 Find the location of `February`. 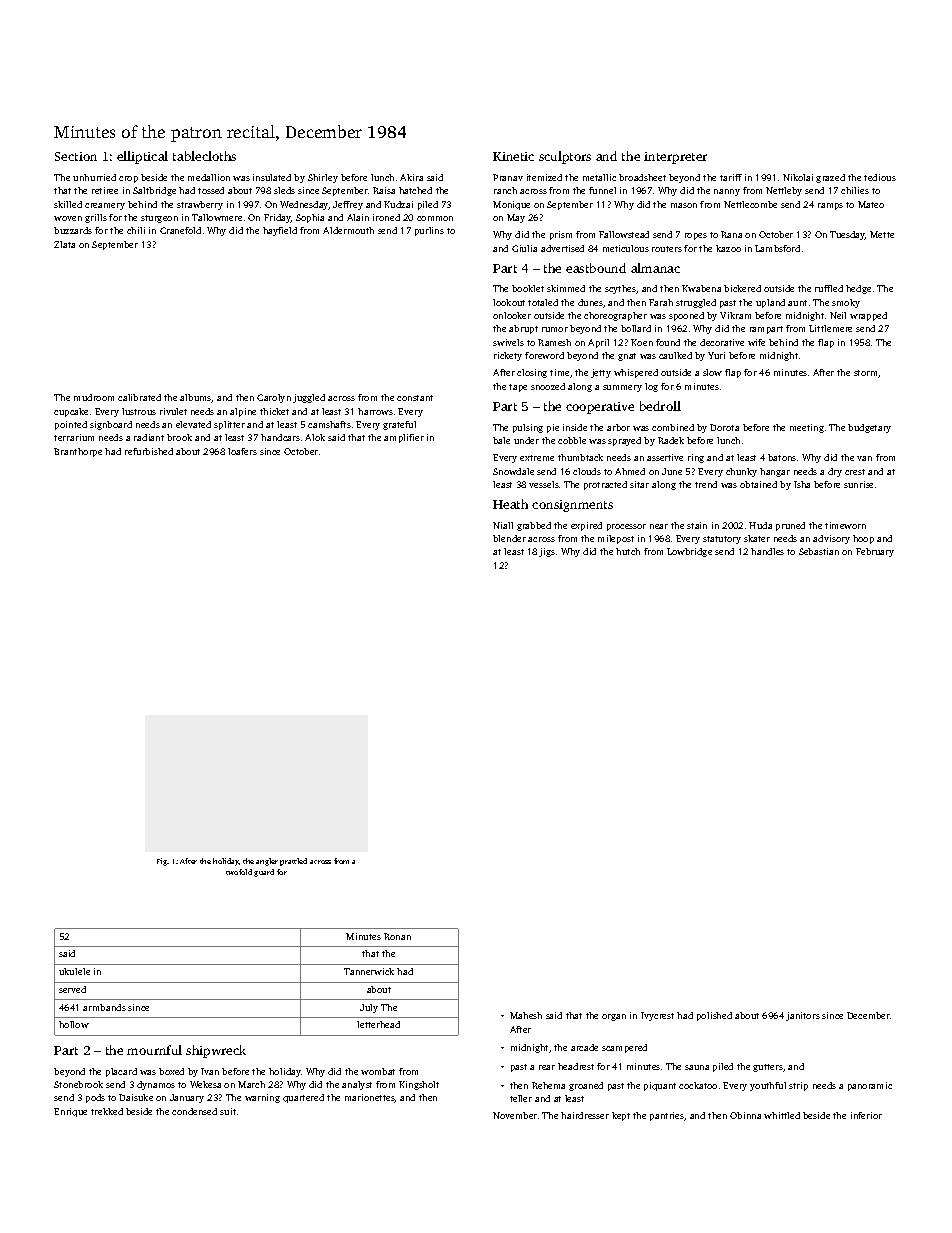

February is located at coordinates (875, 552).
